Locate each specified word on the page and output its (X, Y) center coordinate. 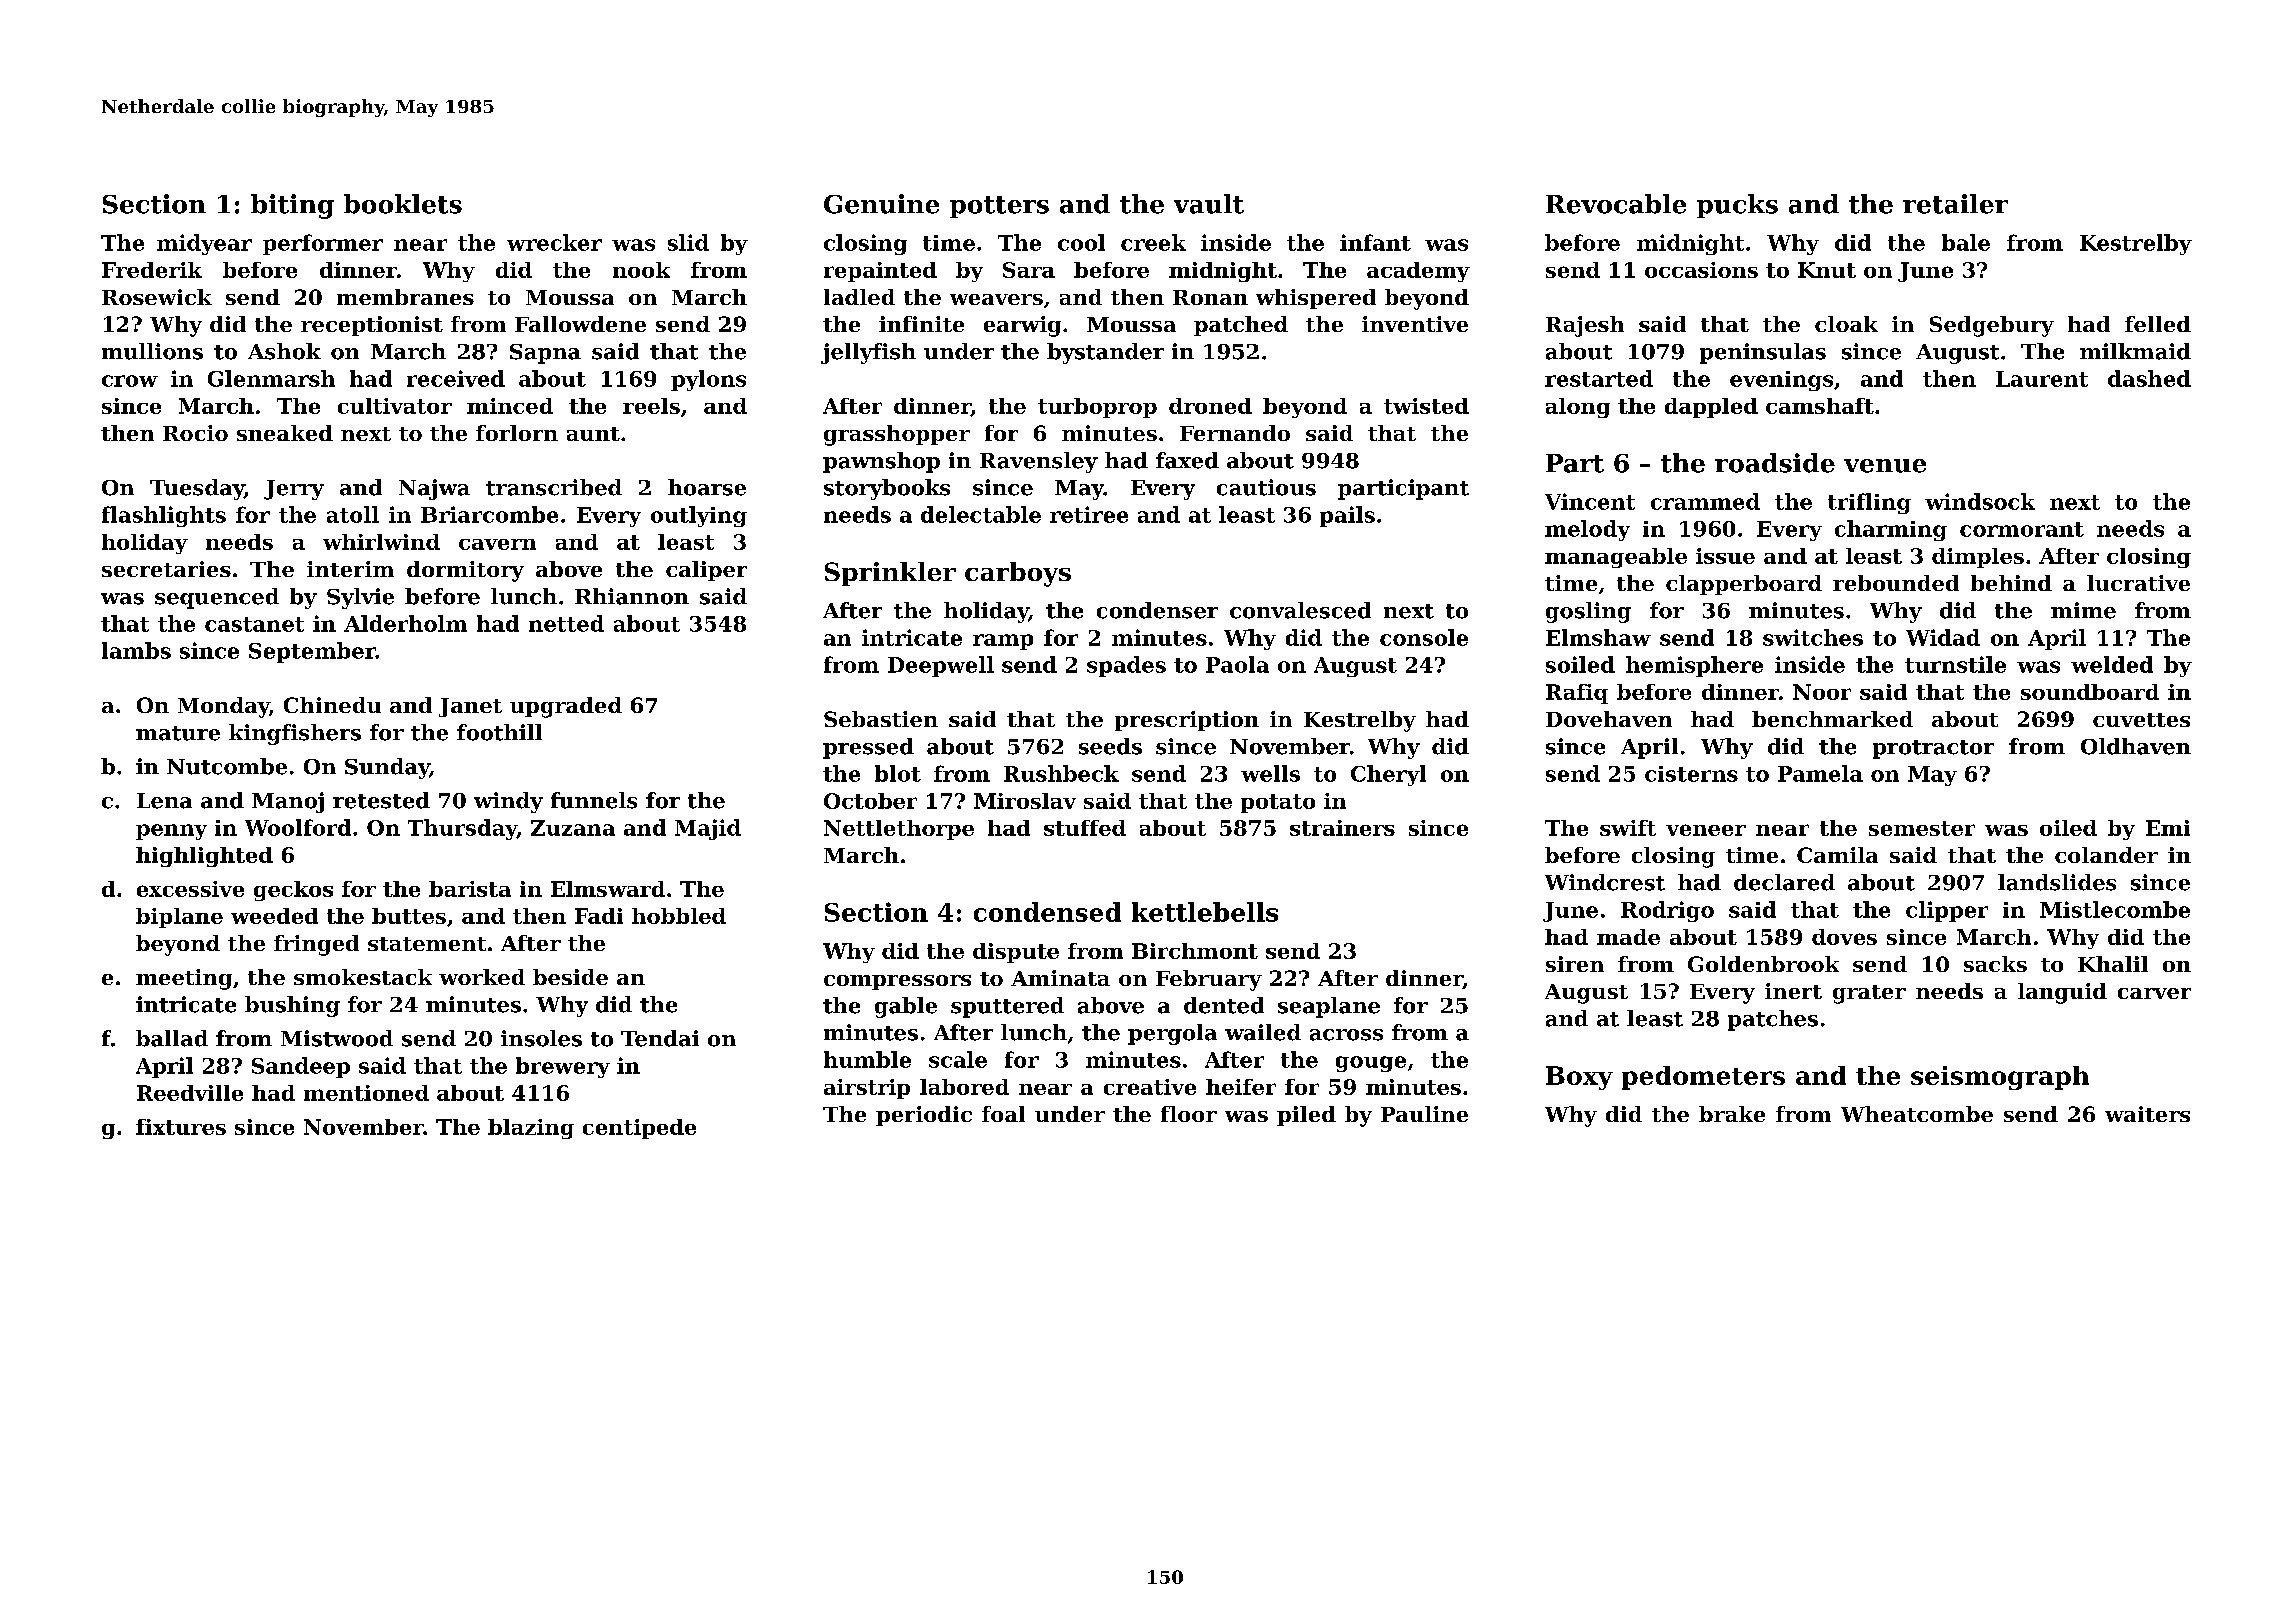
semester (1922, 828)
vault (1209, 204)
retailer (1955, 204)
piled (1306, 1116)
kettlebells (1205, 912)
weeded (274, 916)
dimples (1978, 558)
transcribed (554, 487)
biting (292, 206)
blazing (531, 1129)
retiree (1089, 514)
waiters (2147, 1114)
